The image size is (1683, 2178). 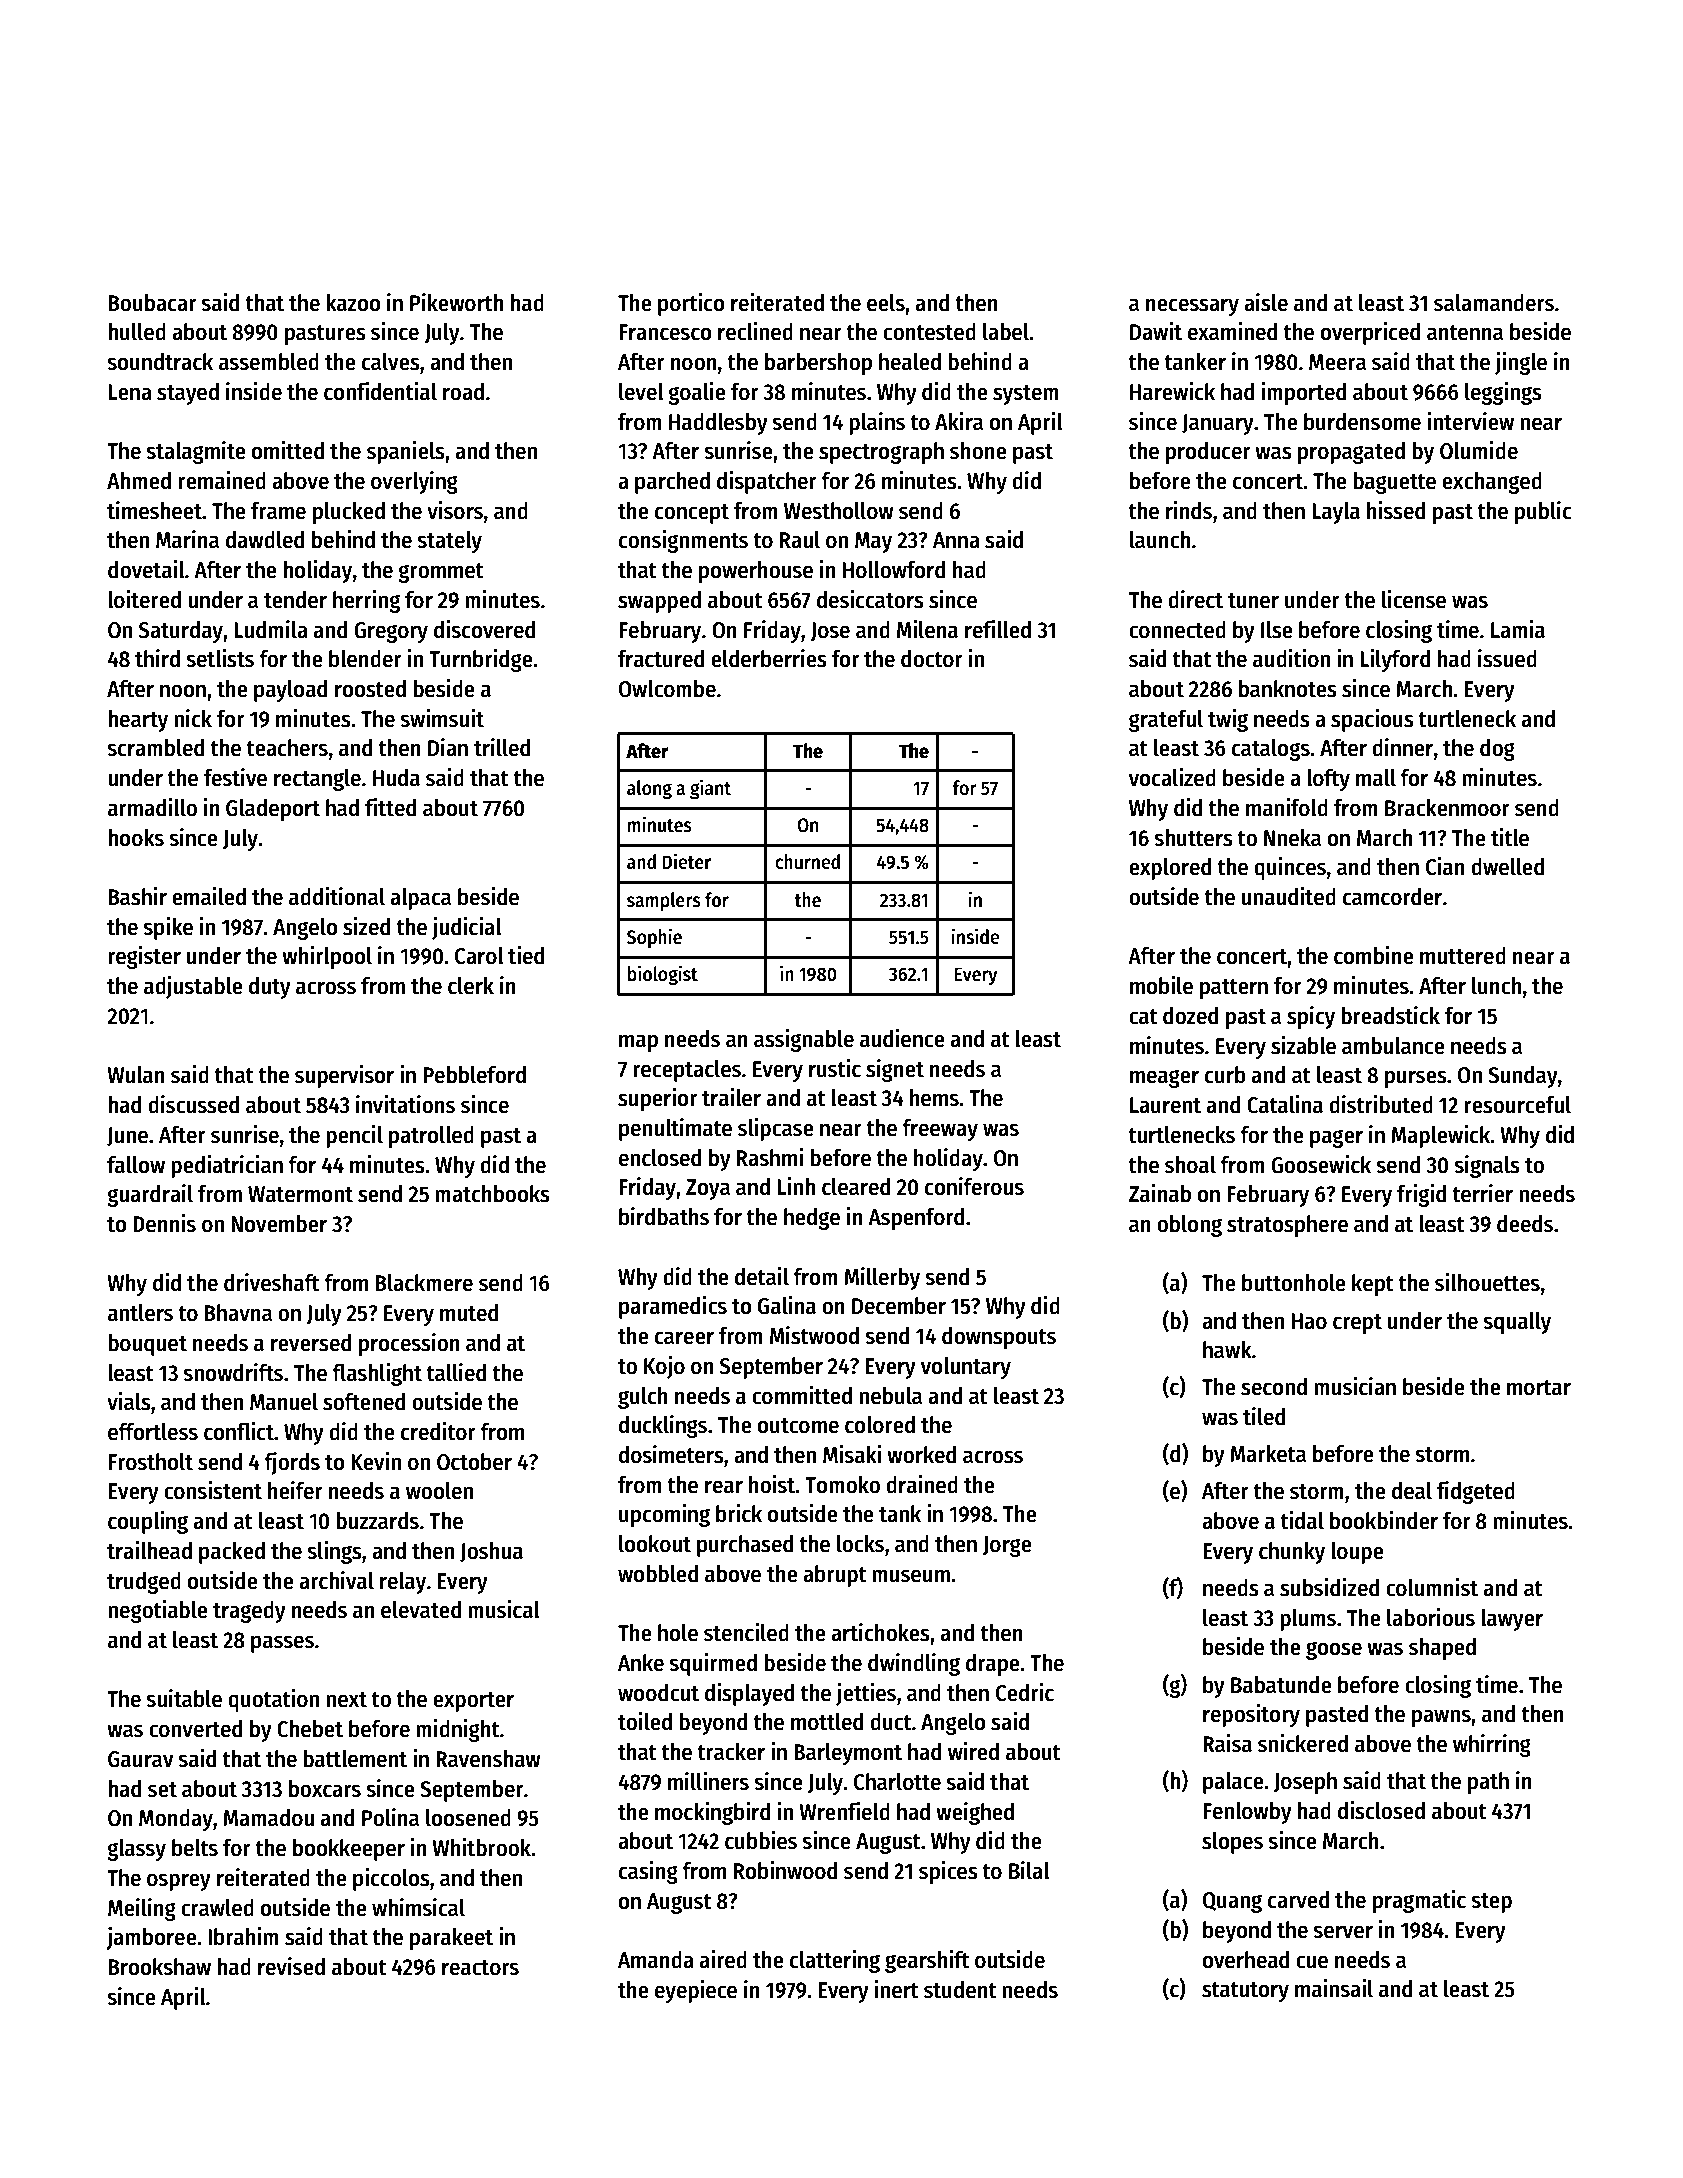 I want to click on clattering, so click(x=835, y=1961).
